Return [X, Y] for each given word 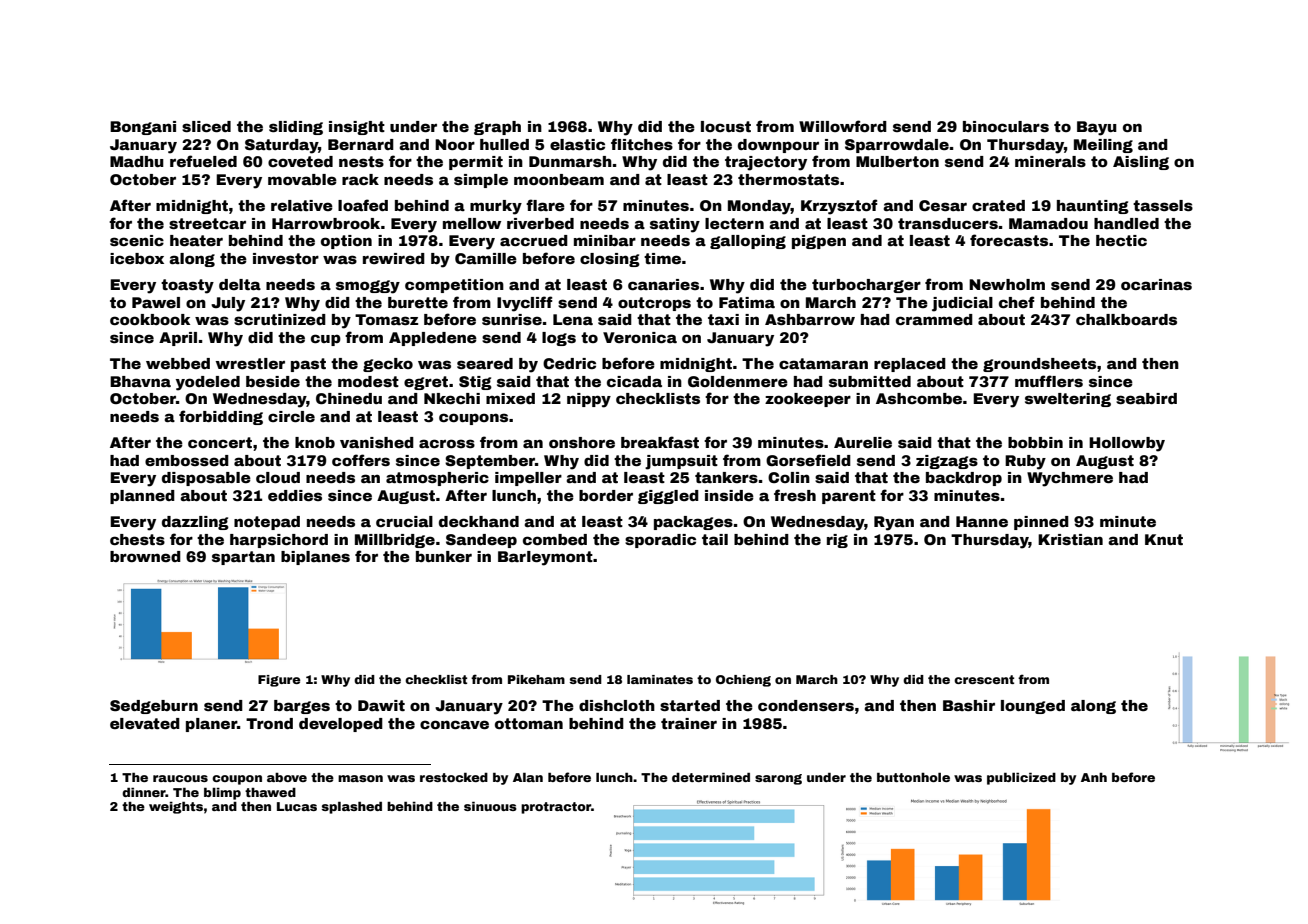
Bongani [143, 128]
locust [726, 126]
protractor [556, 808]
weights [176, 808]
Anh [1094, 777]
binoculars [1006, 126]
